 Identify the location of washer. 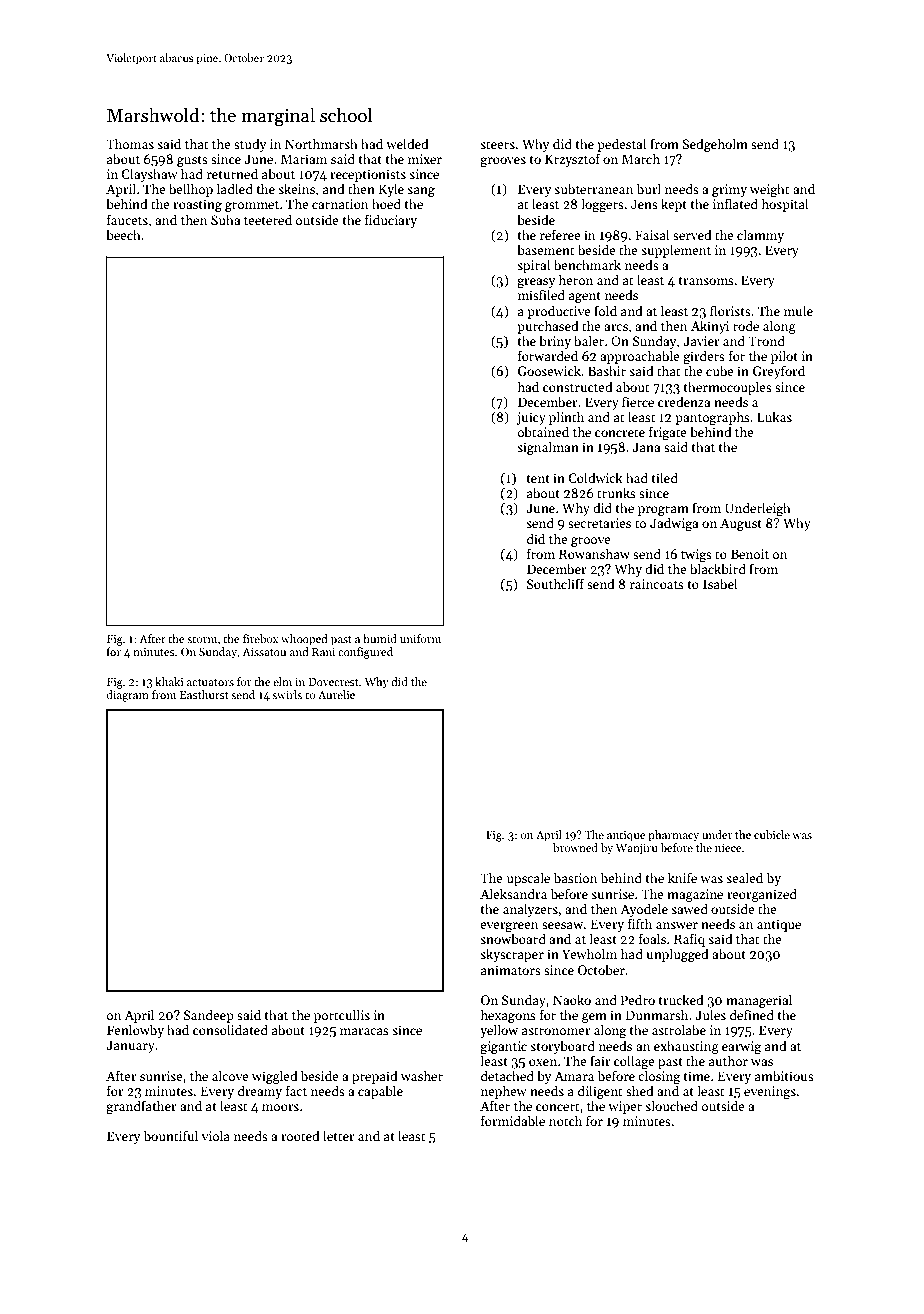
(422, 1075).
